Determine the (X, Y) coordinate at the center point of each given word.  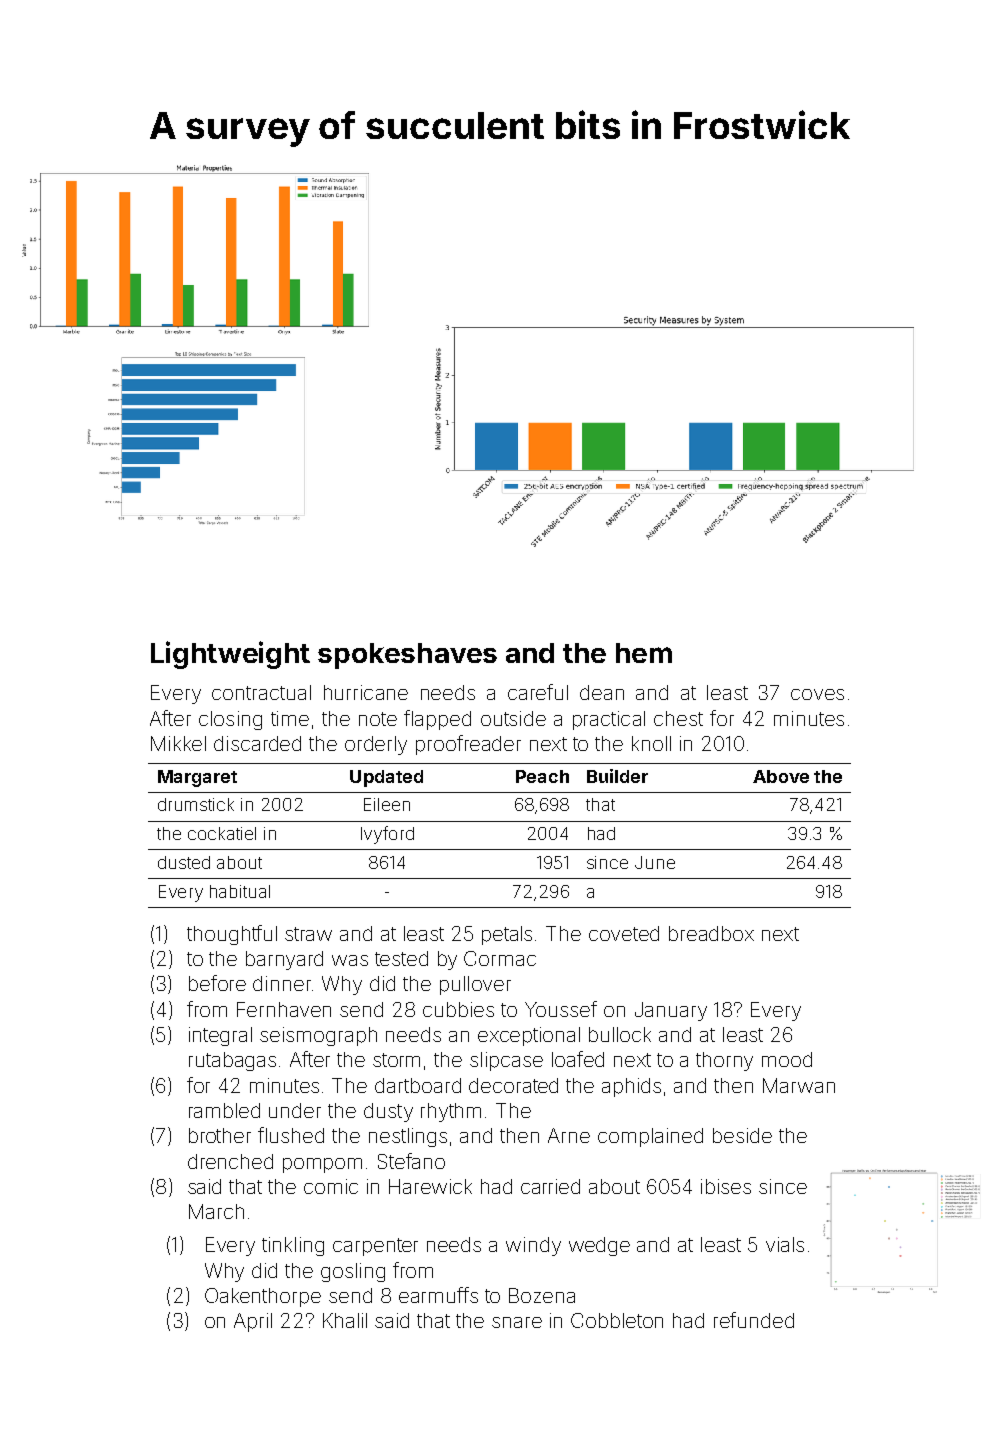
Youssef (561, 1009)
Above (781, 776)
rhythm (451, 1112)
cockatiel (222, 833)
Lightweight (230, 655)
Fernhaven (284, 1009)
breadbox (711, 933)
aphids (631, 1087)
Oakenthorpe (263, 1297)
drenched (230, 1161)
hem (644, 653)
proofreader (468, 745)
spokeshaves (407, 656)
